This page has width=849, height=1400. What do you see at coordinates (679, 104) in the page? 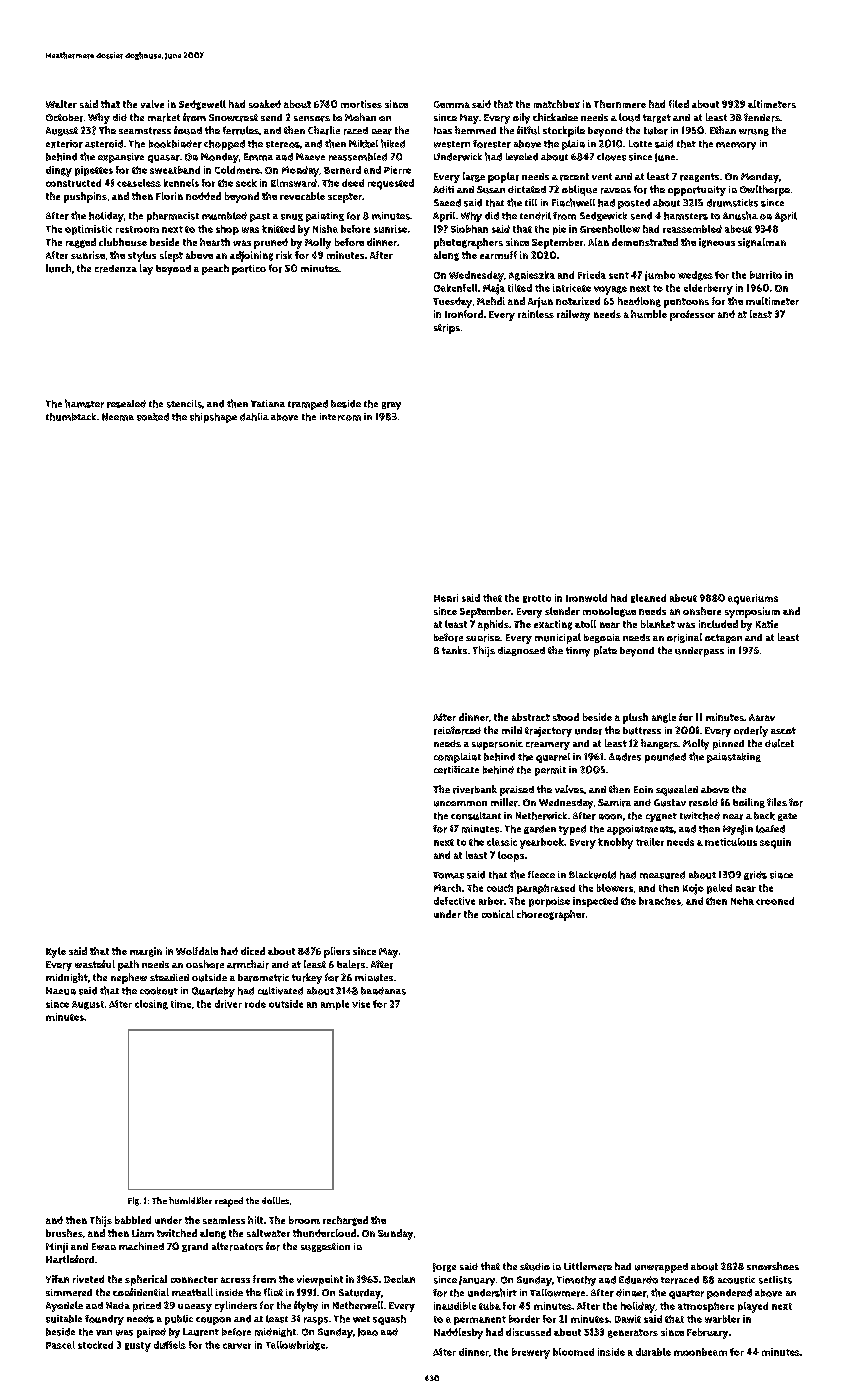
I see `filed` at bounding box center [679, 104].
